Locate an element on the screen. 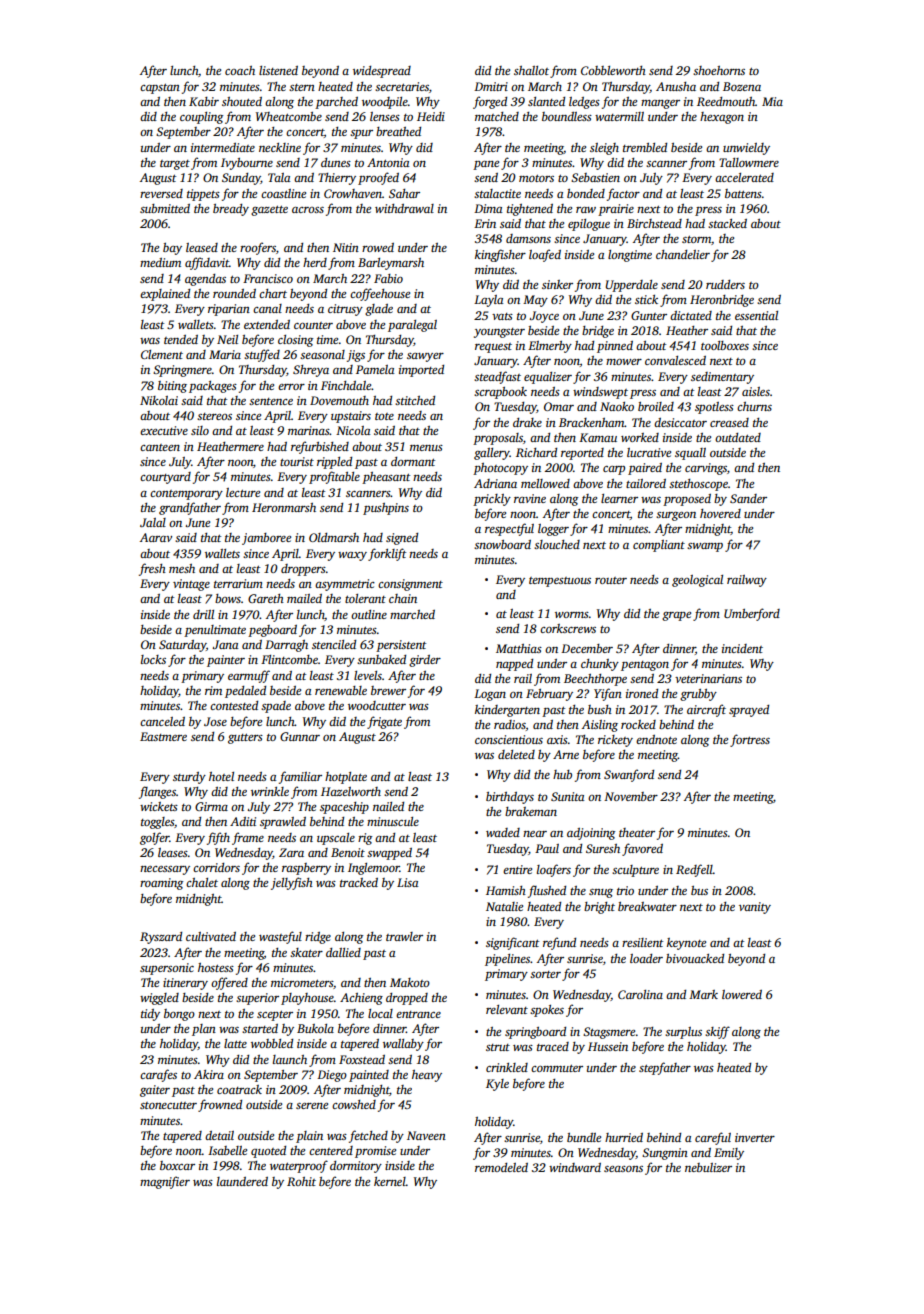 The image size is (924, 1314). submitted is located at coordinates (165, 208).
